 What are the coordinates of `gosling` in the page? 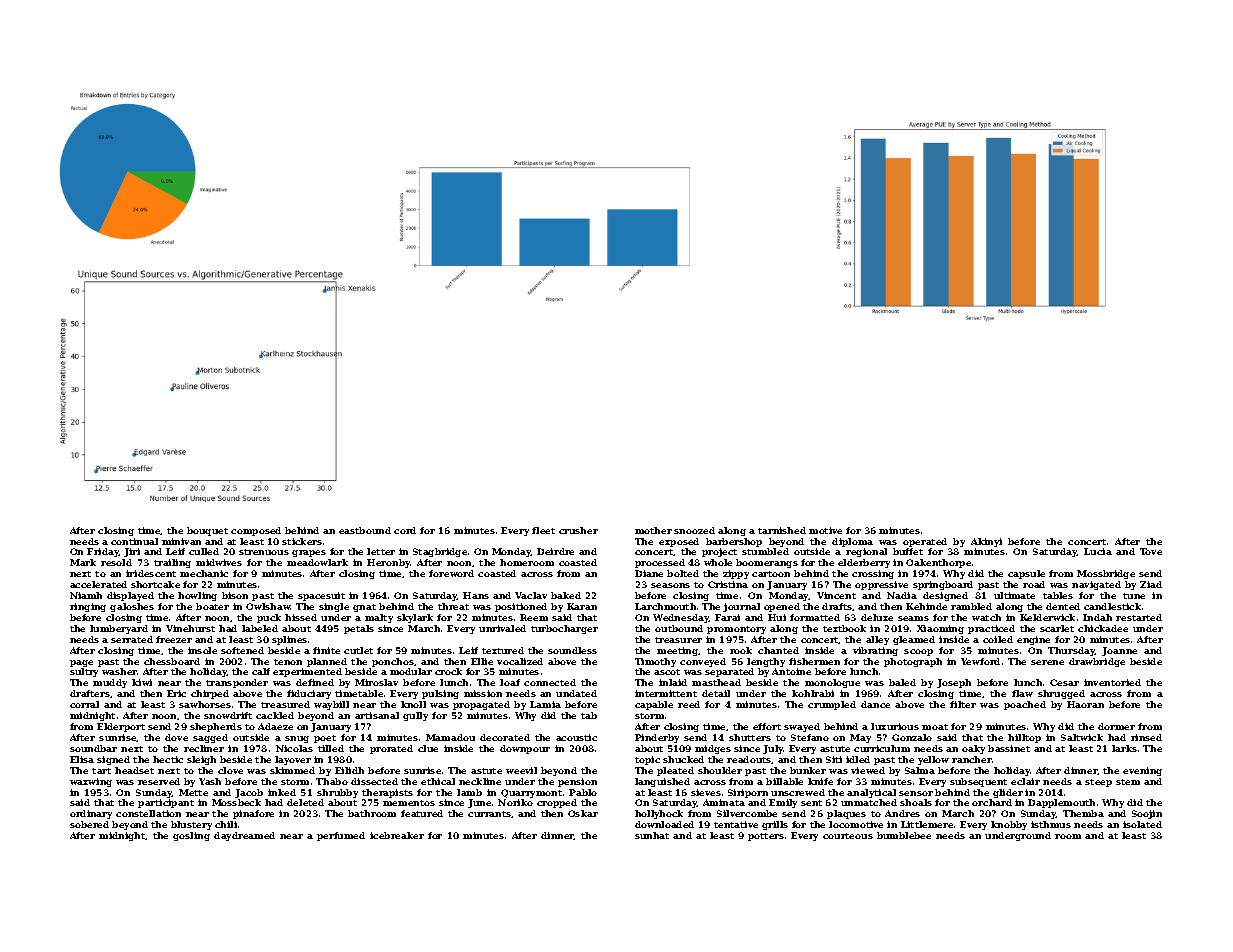 It's located at (191, 836).
